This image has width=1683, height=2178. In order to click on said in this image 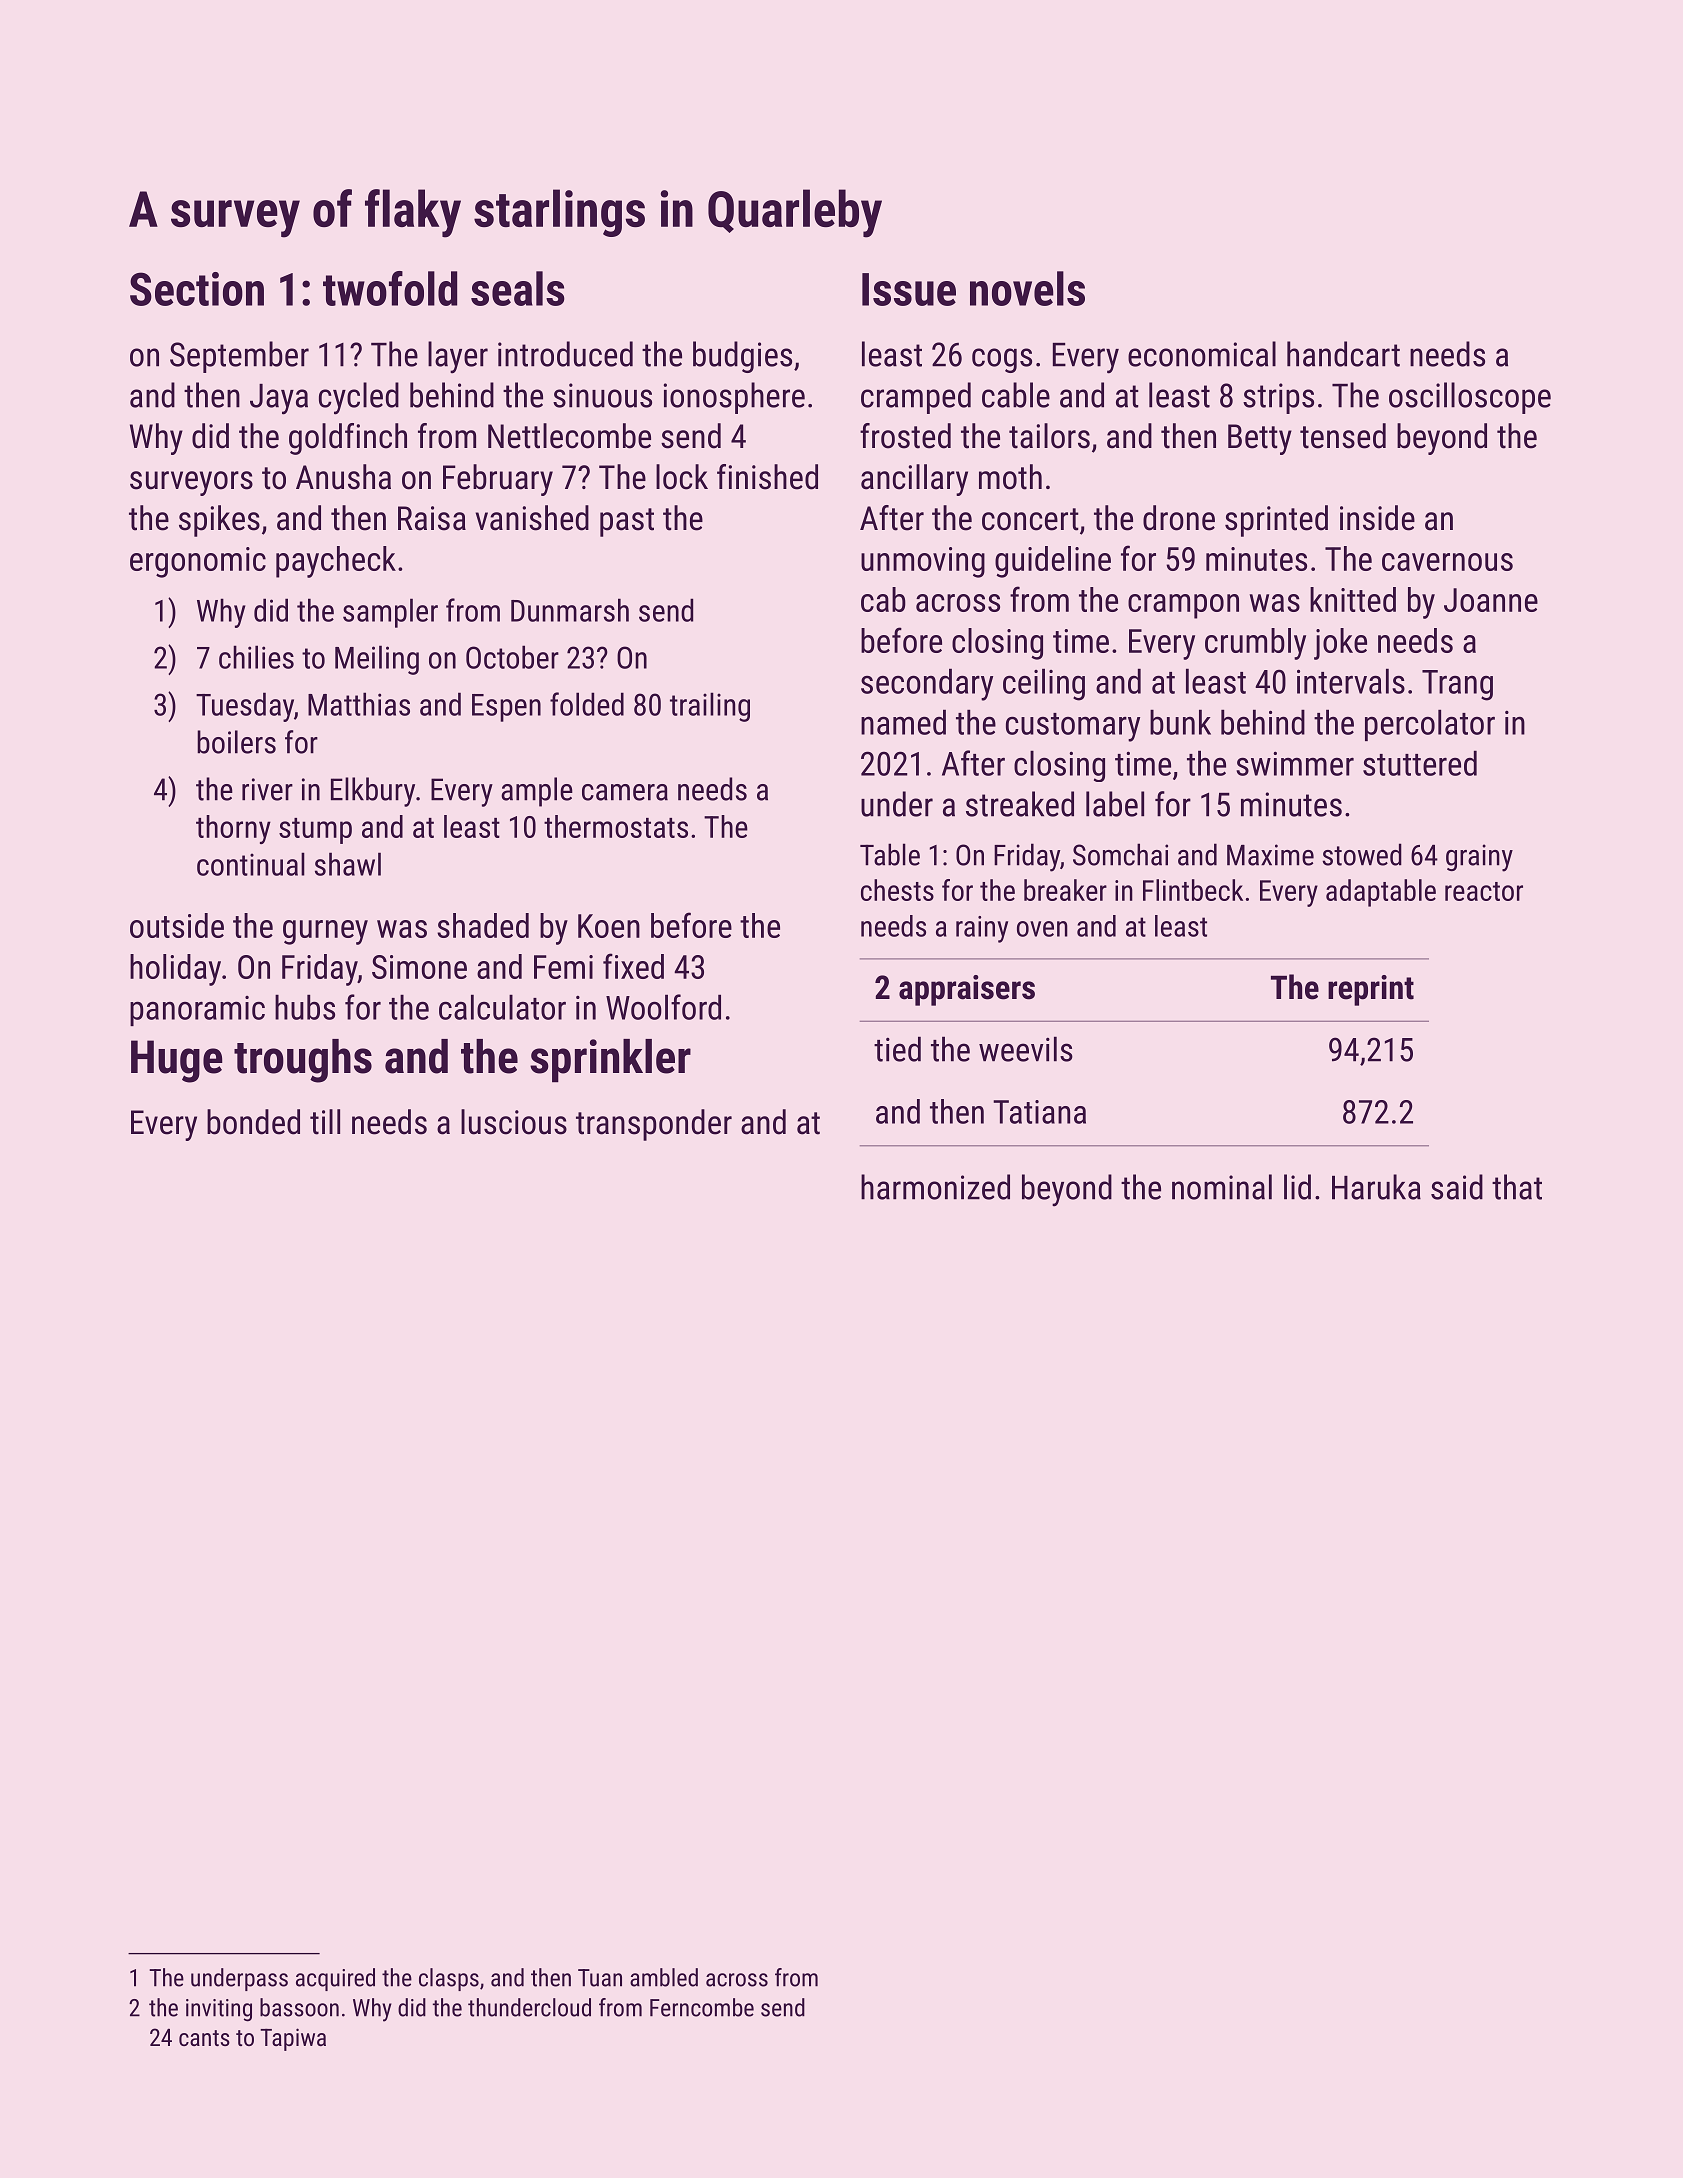, I will do `click(1457, 1187)`.
